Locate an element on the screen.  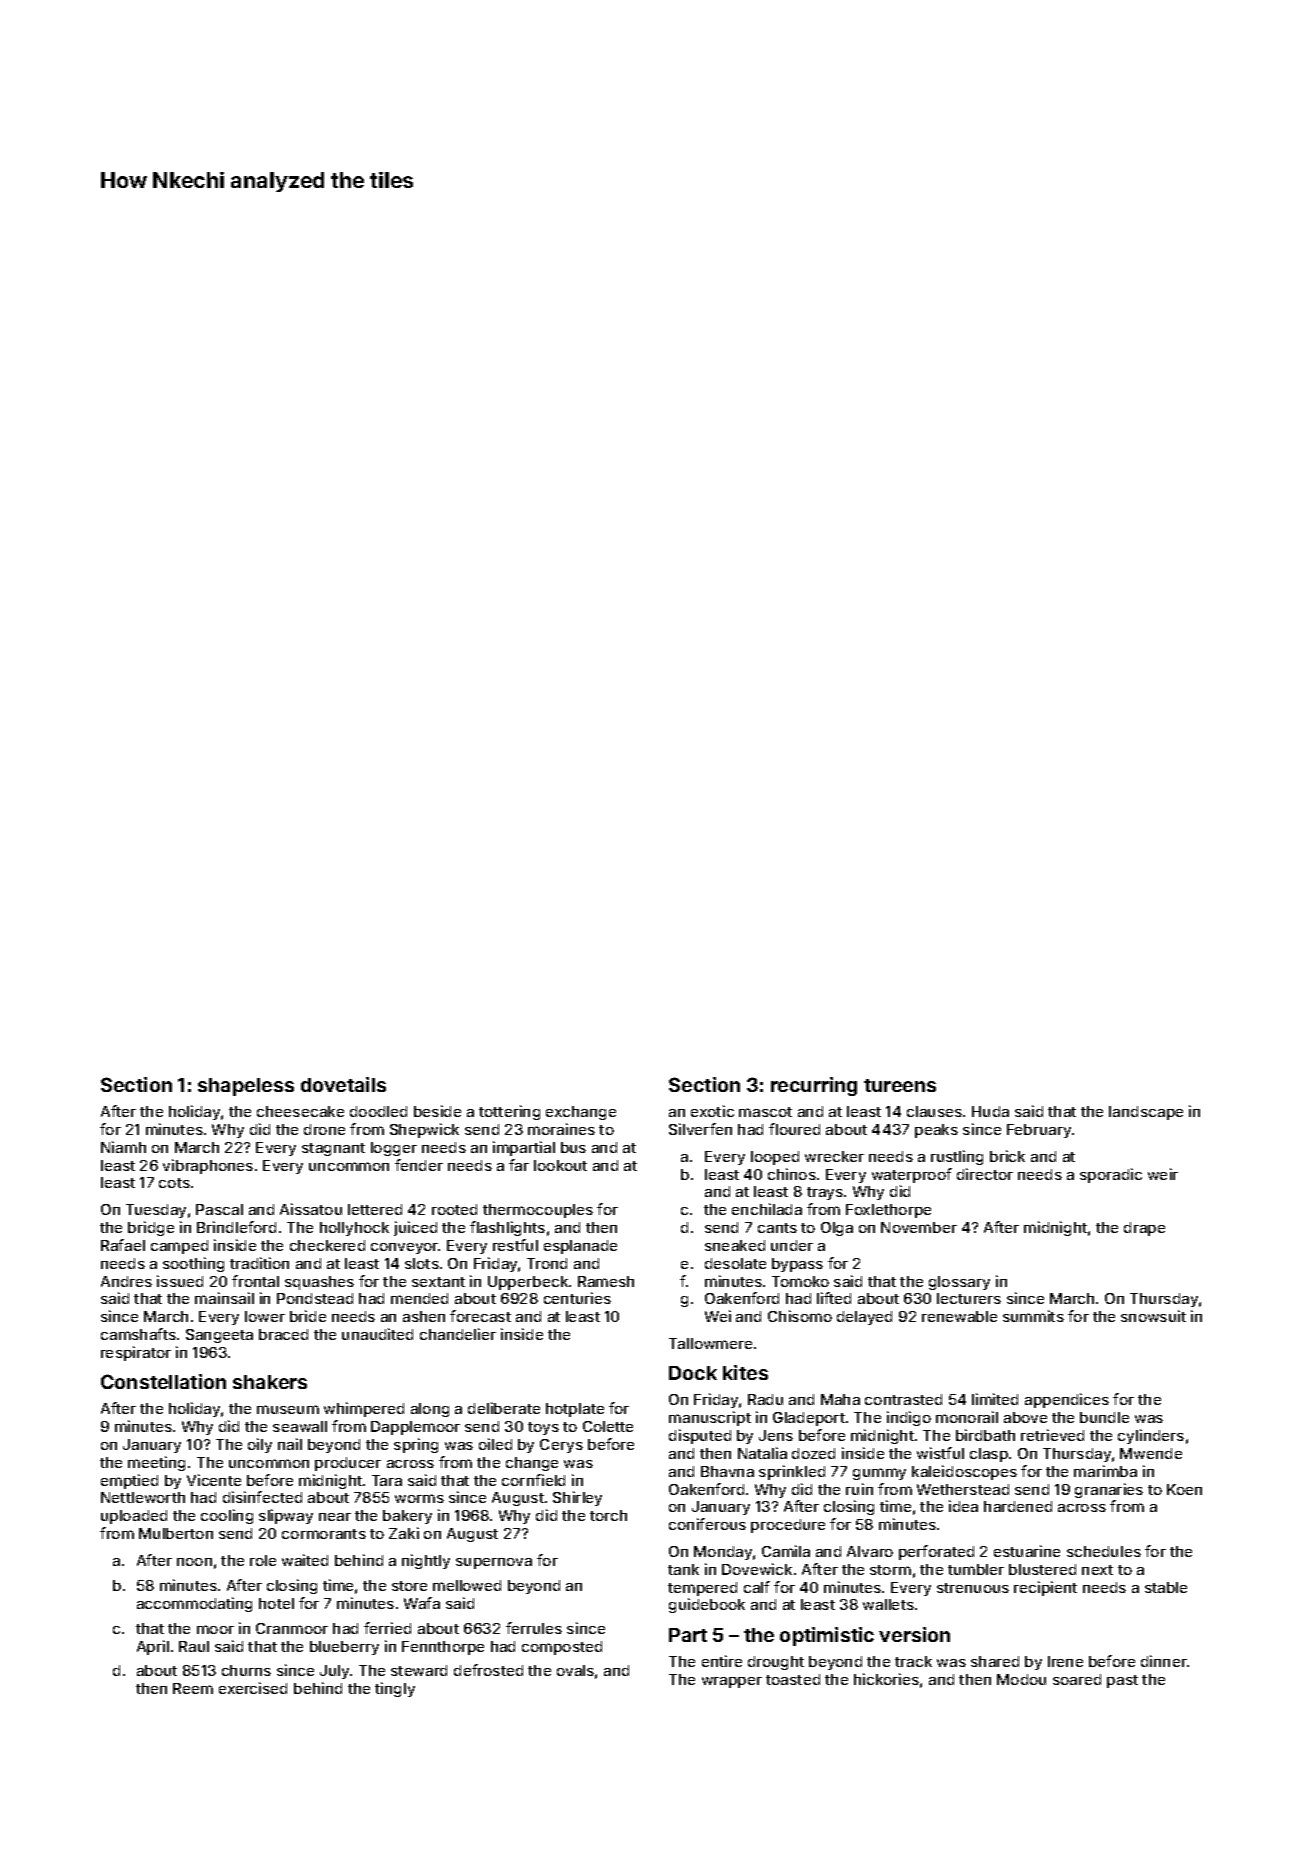
Niamh is located at coordinates (123, 1147).
